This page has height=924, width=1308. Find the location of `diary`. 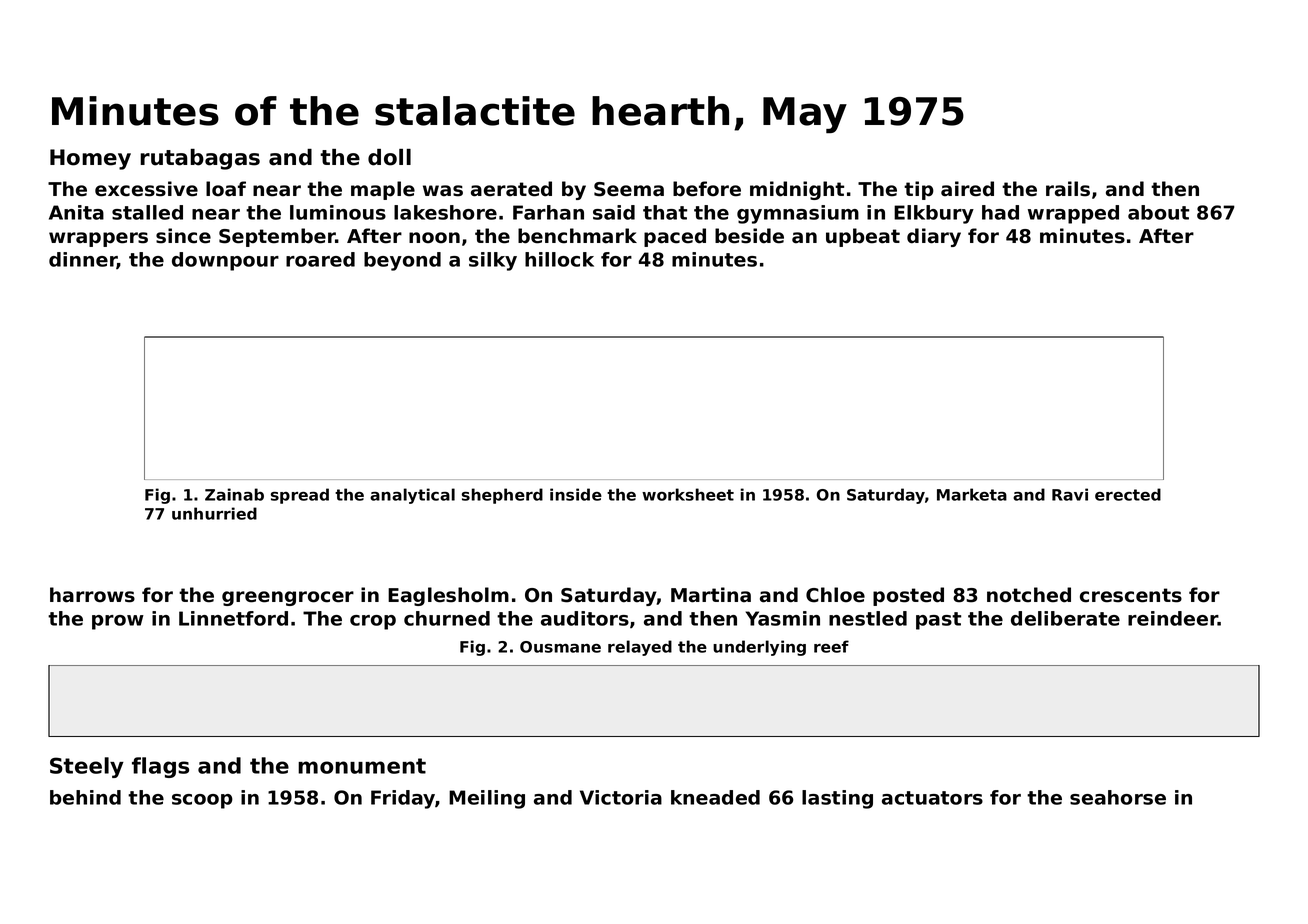

diary is located at coordinates (934, 237).
